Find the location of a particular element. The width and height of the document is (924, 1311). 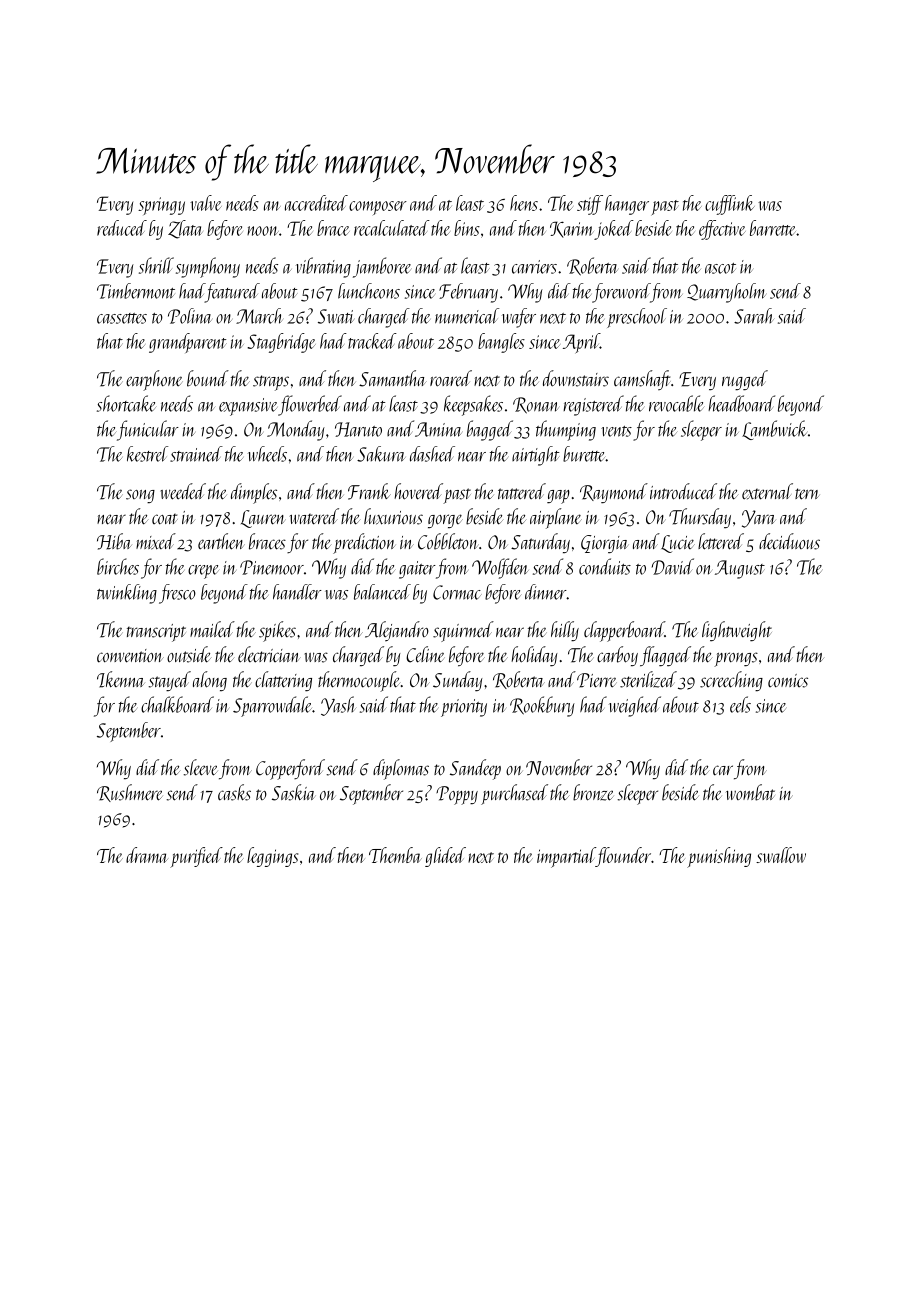

sleeve is located at coordinates (201, 767).
